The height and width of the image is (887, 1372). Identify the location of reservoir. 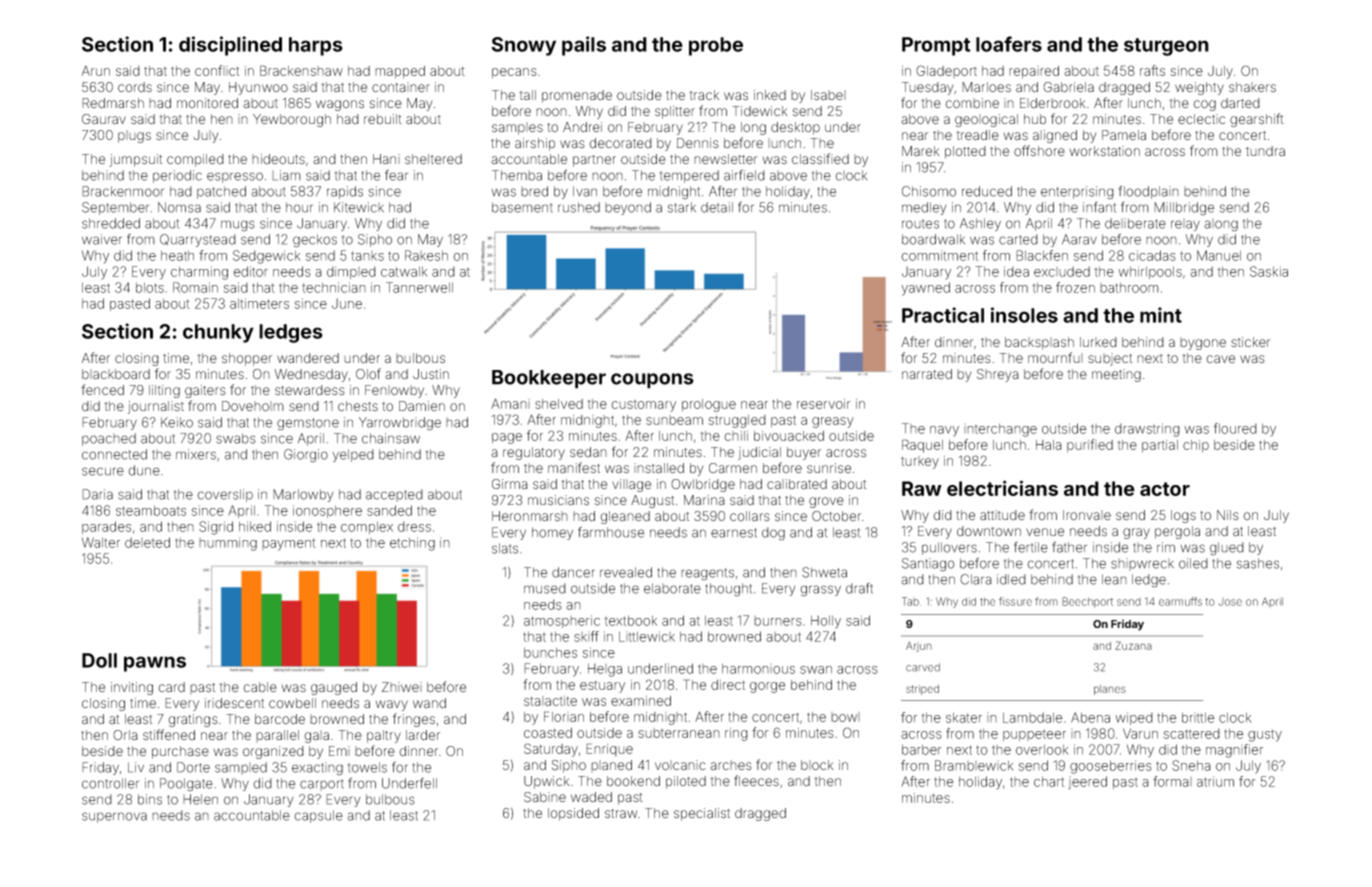
(824, 404).
